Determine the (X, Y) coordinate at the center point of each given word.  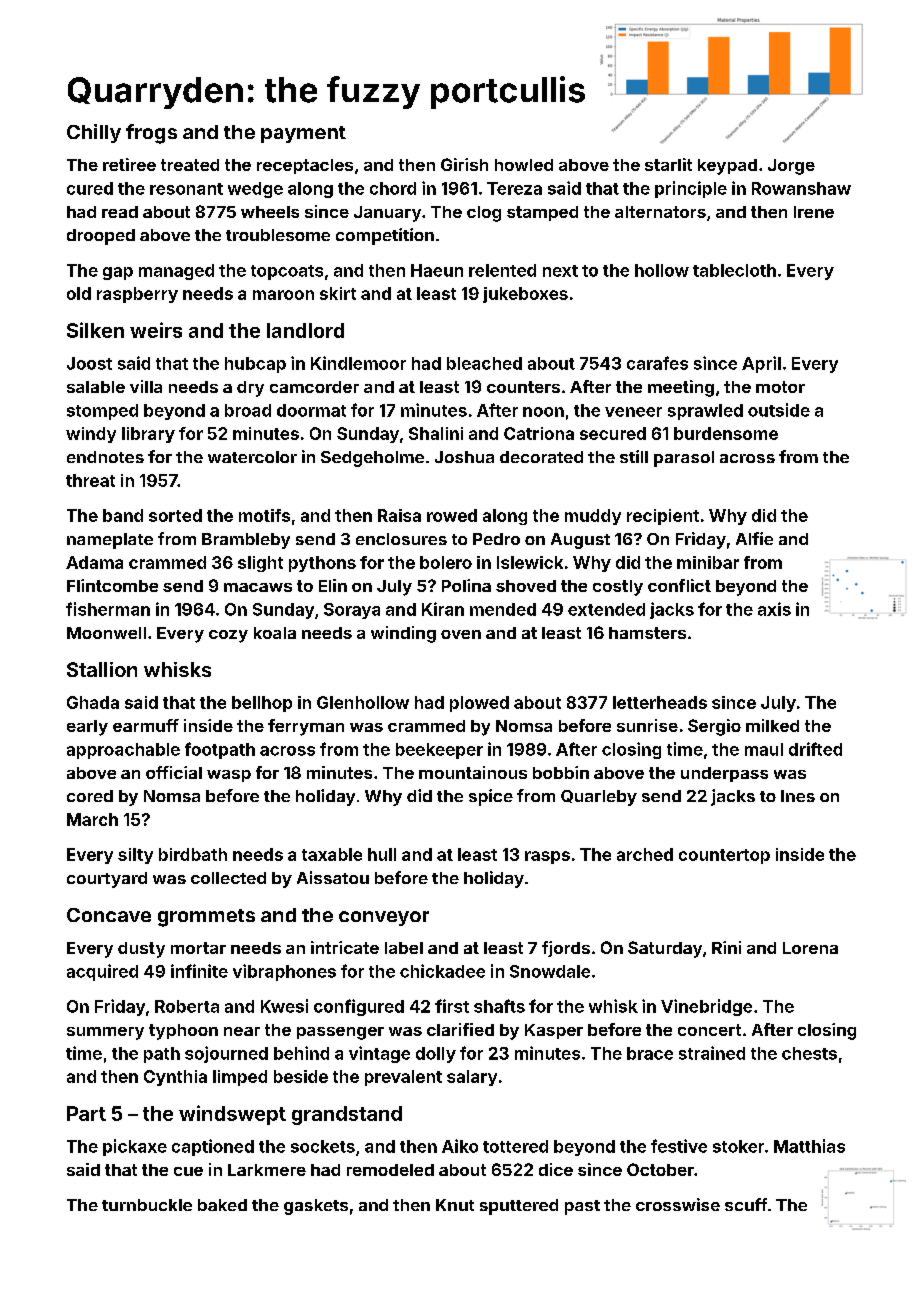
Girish (464, 164)
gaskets (316, 1207)
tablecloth (734, 270)
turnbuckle (147, 1205)
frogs (151, 134)
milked (772, 725)
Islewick (530, 562)
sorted (175, 515)
